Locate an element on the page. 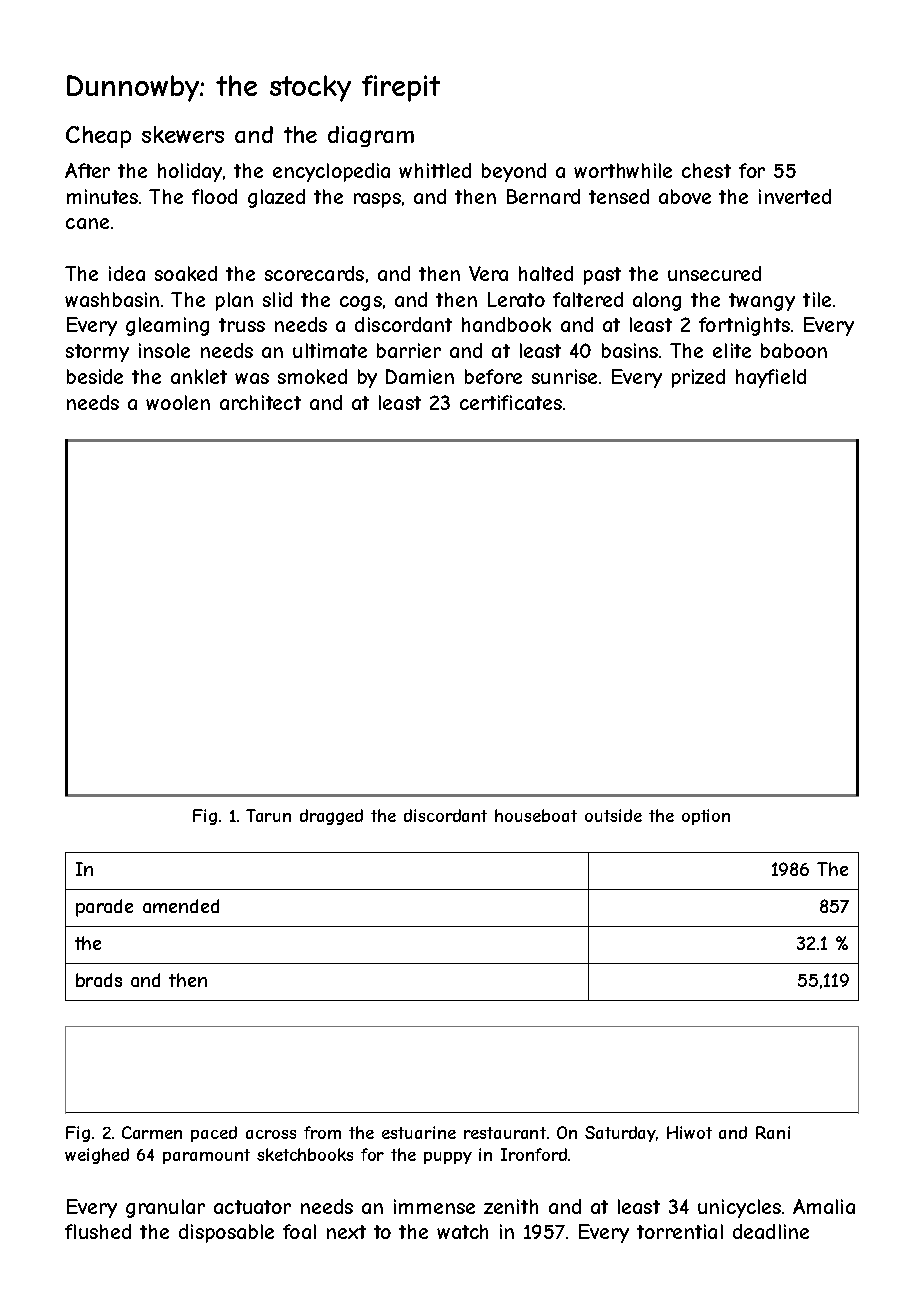  tile is located at coordinates (817, 299).
